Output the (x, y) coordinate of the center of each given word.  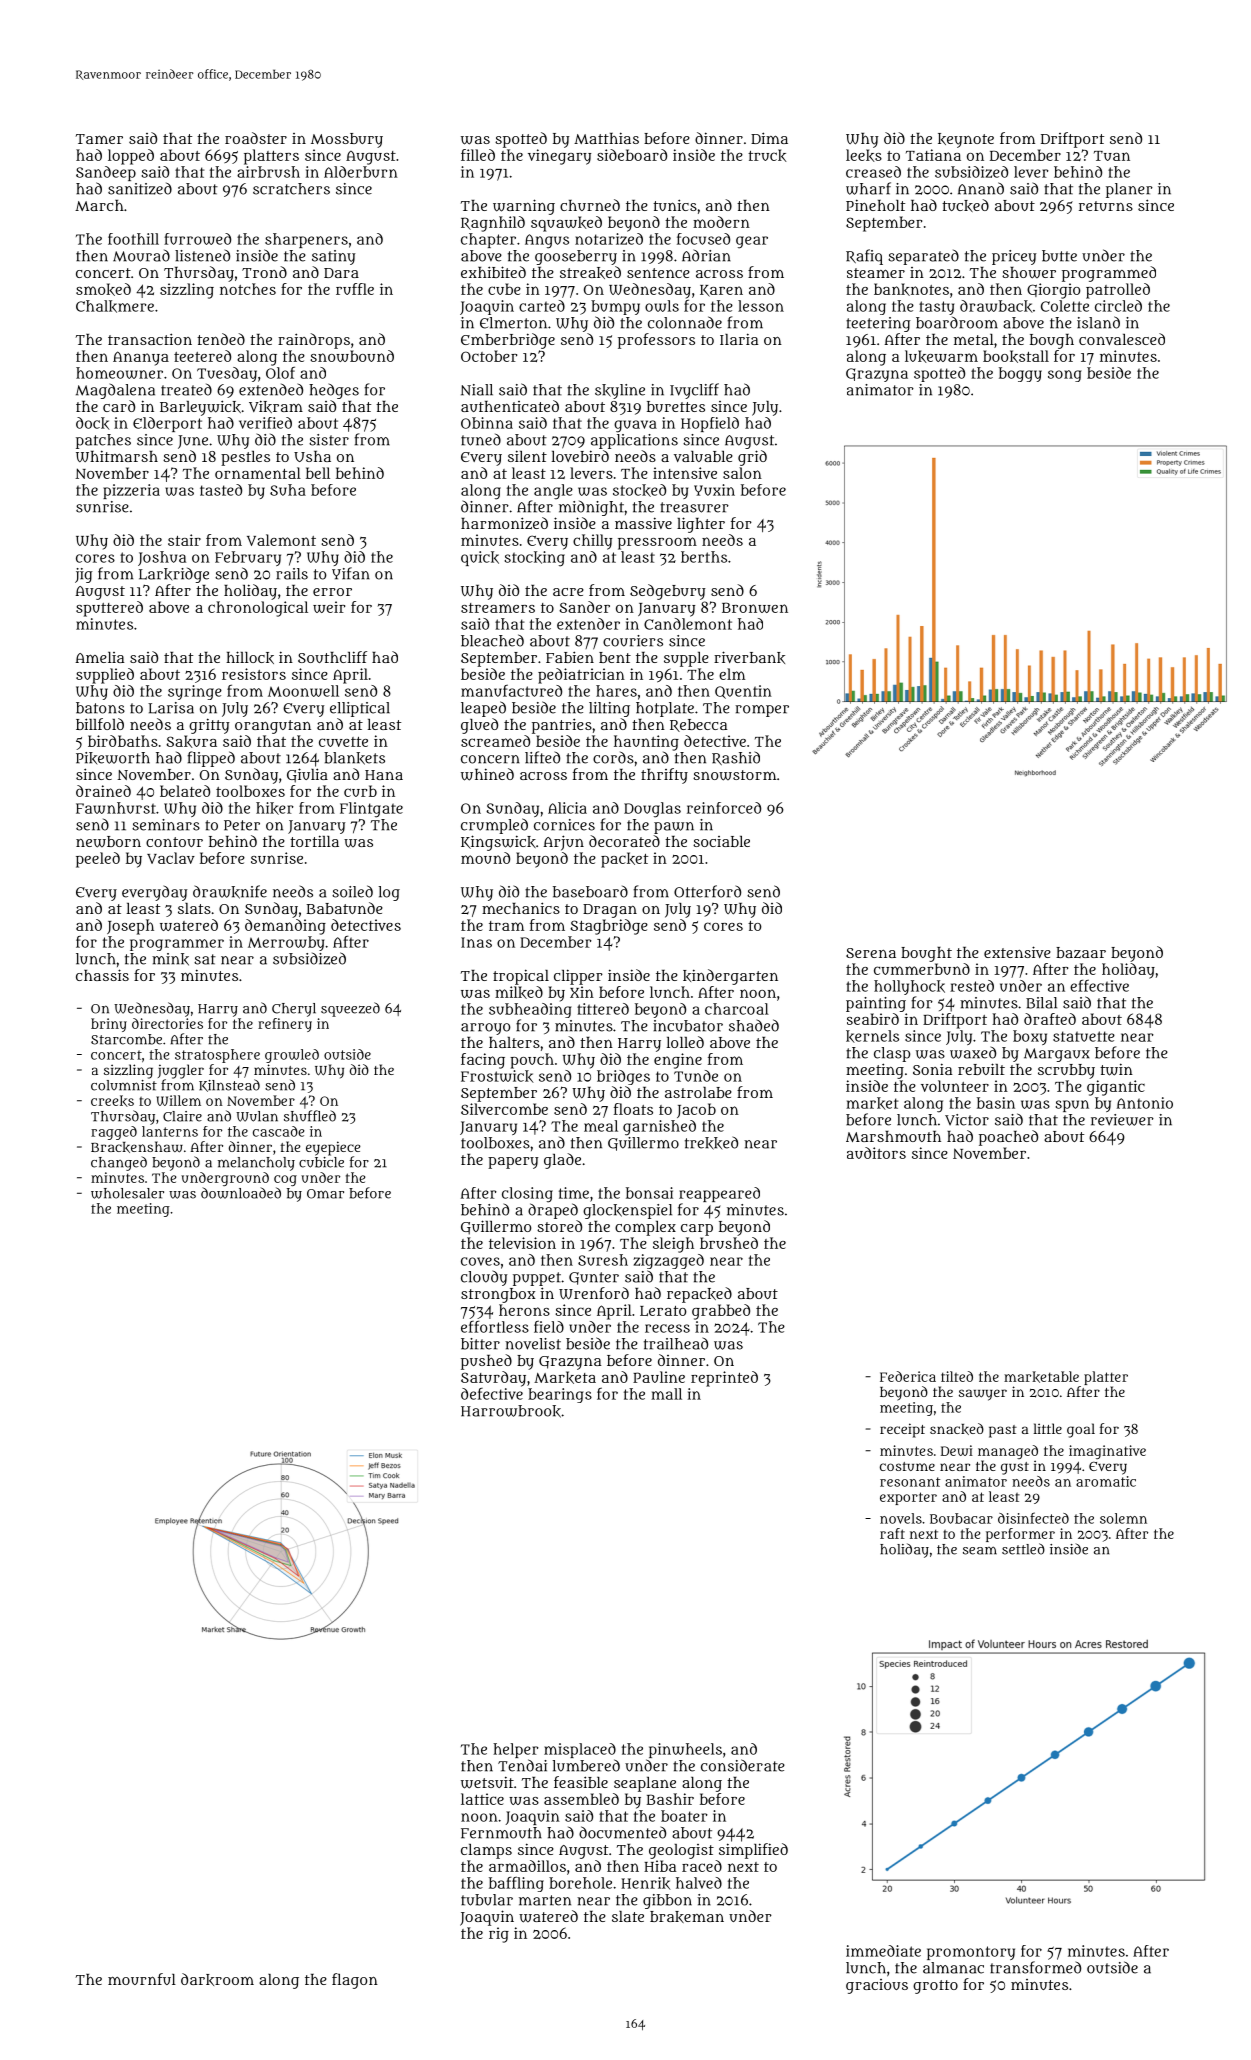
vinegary (559, 157)
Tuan (1112, 156)
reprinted (724, 1379)
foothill (133, 239)
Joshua (162, 558)
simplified (753, 1851)
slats (194, 908)
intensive (685, 473)
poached (1008, 1138)
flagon (355, 1981)
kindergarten (730, 977)
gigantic (1116, 1088)
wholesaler (127, 1193)
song (1064, 376)
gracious (877, 1986)
